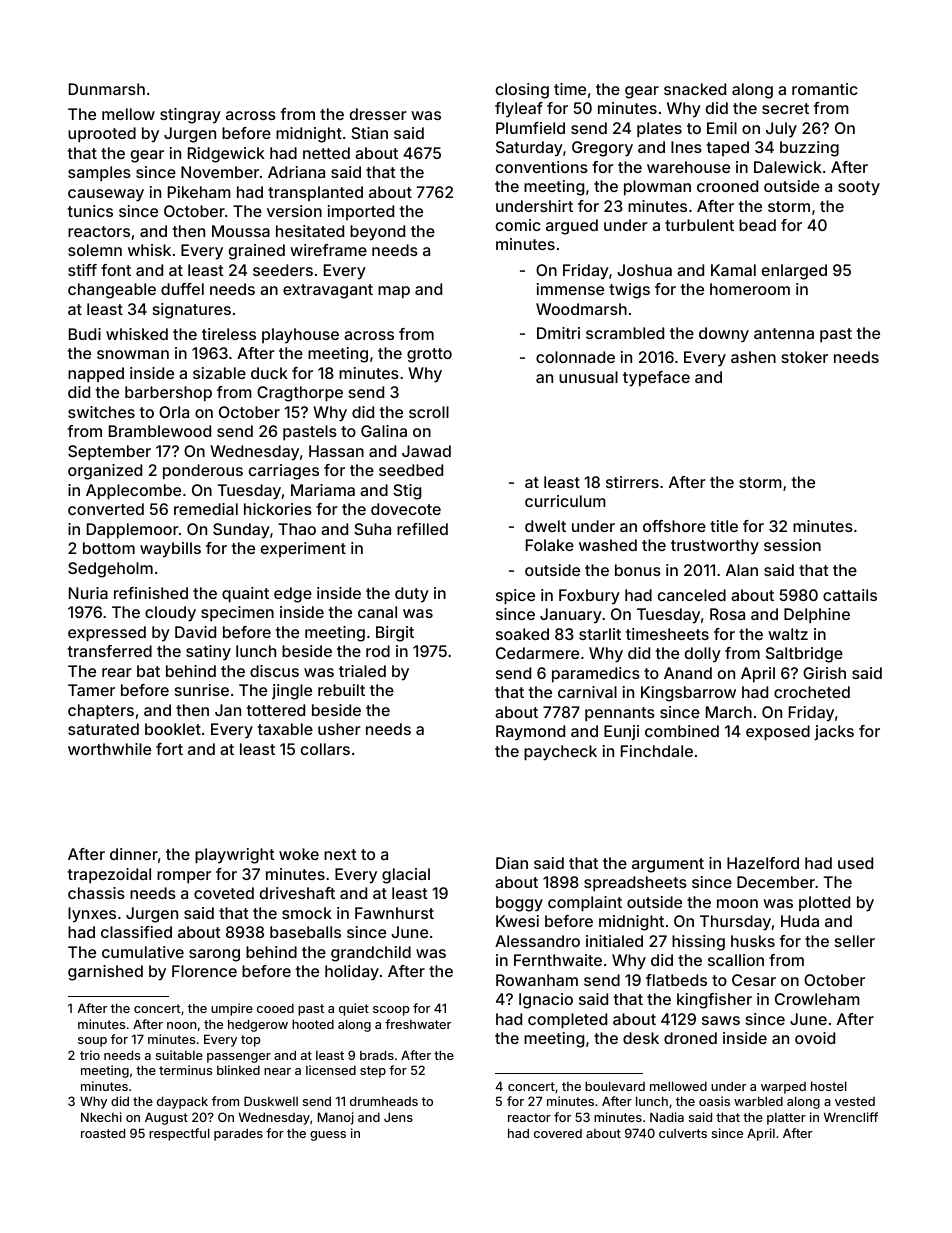 The width and height of the screenshot is (952, 1233). Describe the element at coordinates (96, 893) in the screenshot. I see `chassis` at that location.
